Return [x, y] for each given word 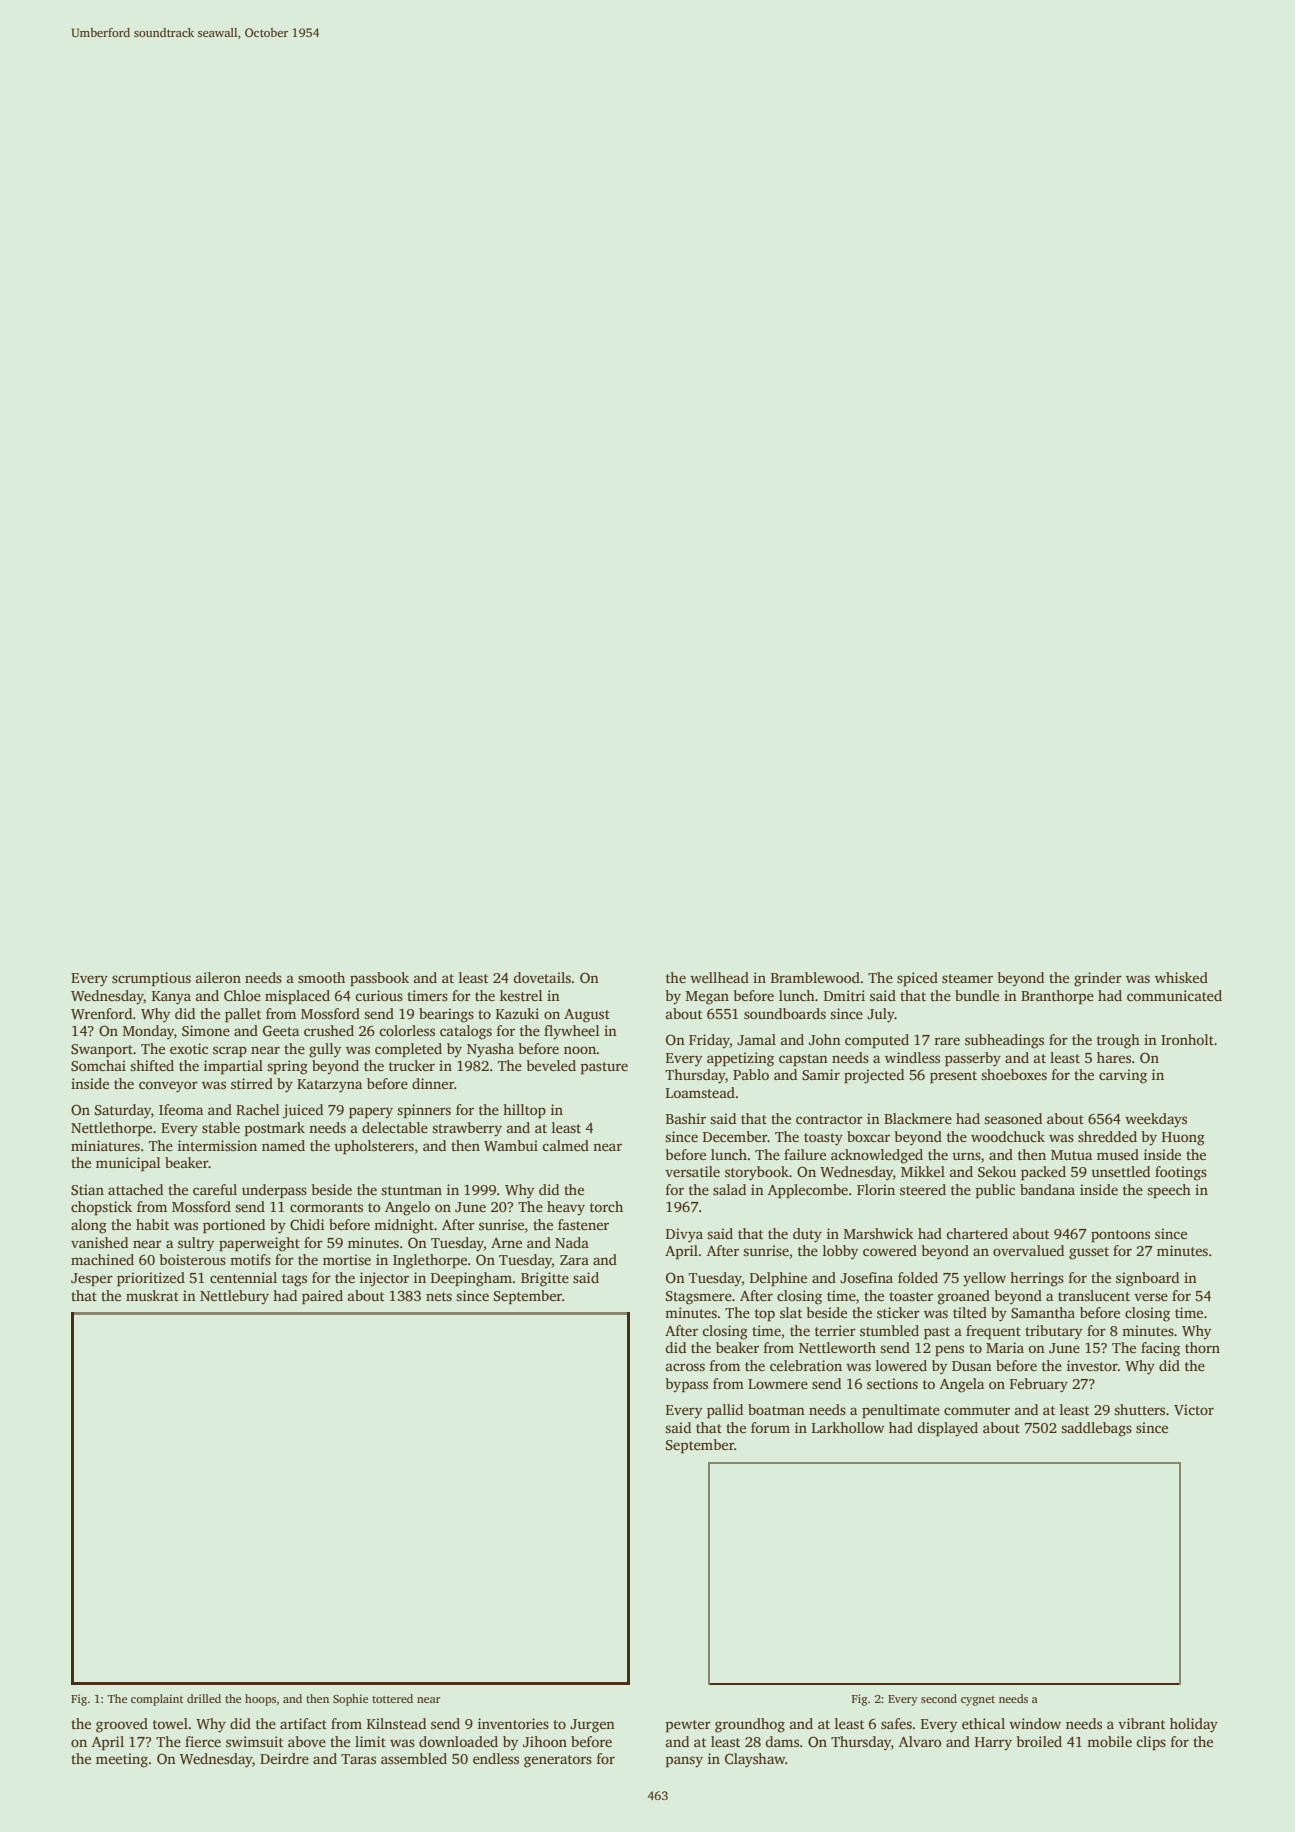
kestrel [521, 995]
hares [1114, 1057]
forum [770, 1427]
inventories [513, 1723]
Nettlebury [234, 1297]
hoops [260, 1700]
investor [1092, 1365]
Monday [148, 1032]
